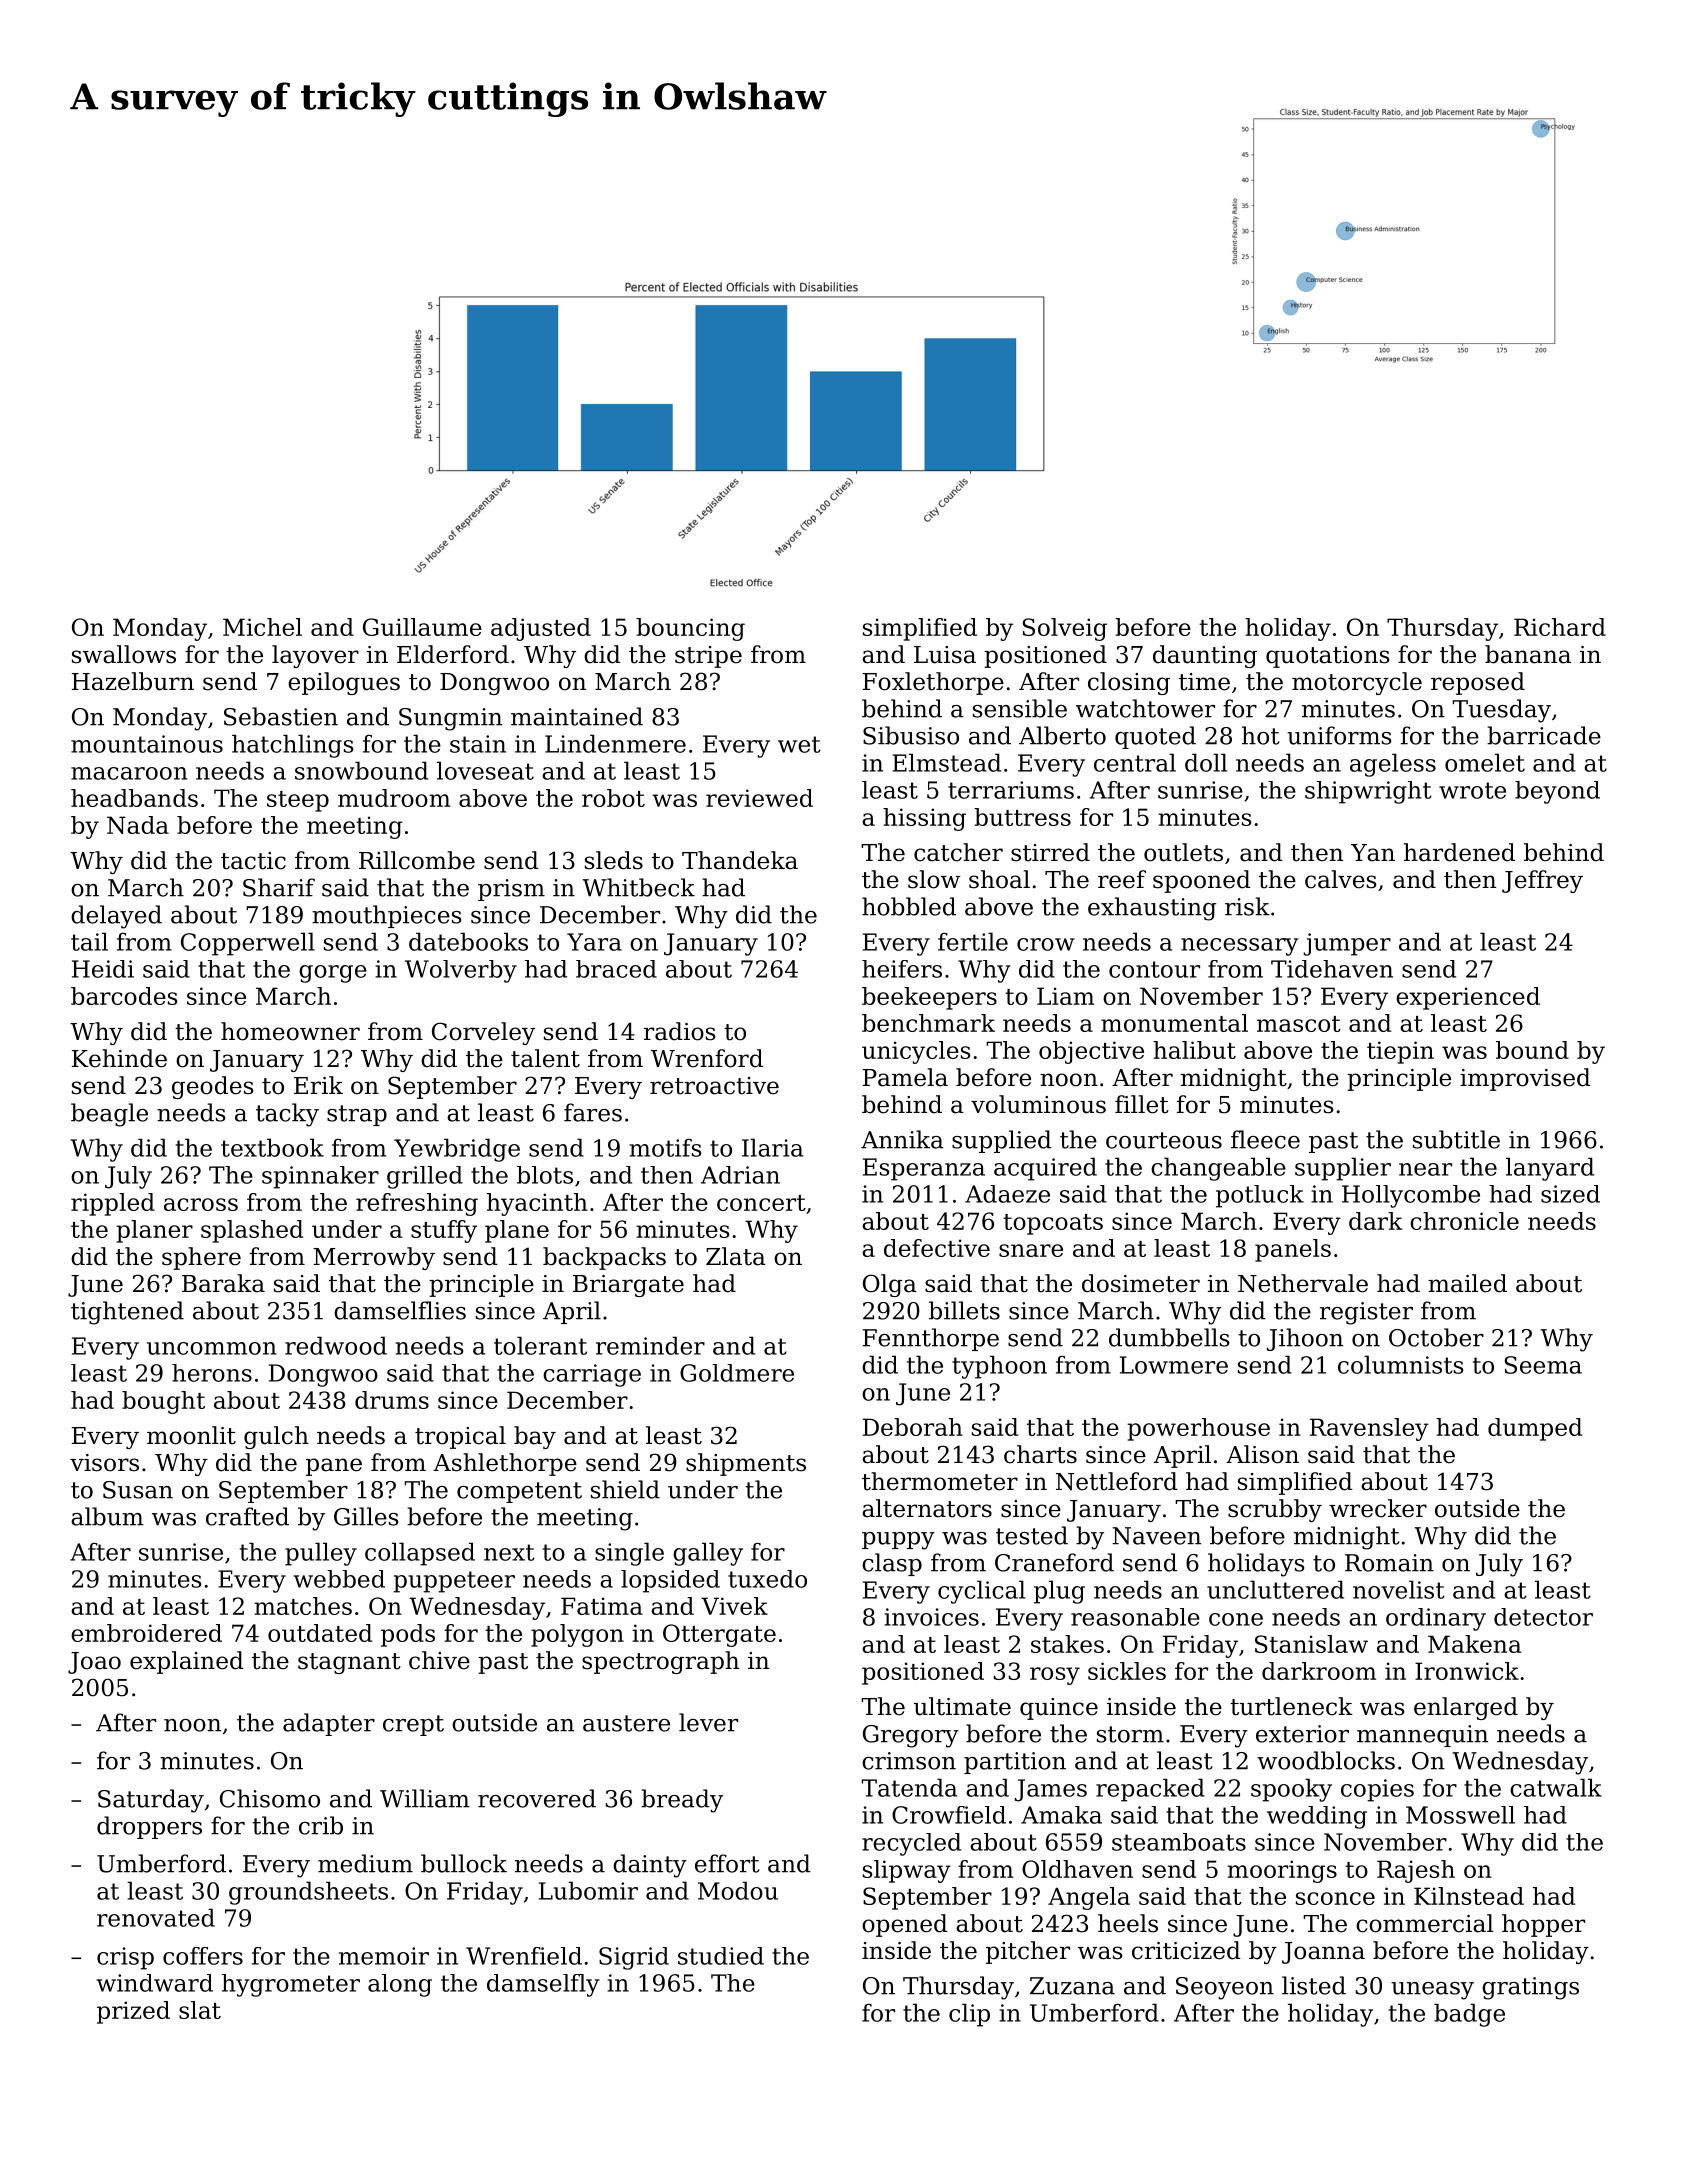 The width and height of the document is (1683, 2178). What do you see at coordinates (133, 2012) in the document?
I see `prized` at bounding box center [133, 2012].
